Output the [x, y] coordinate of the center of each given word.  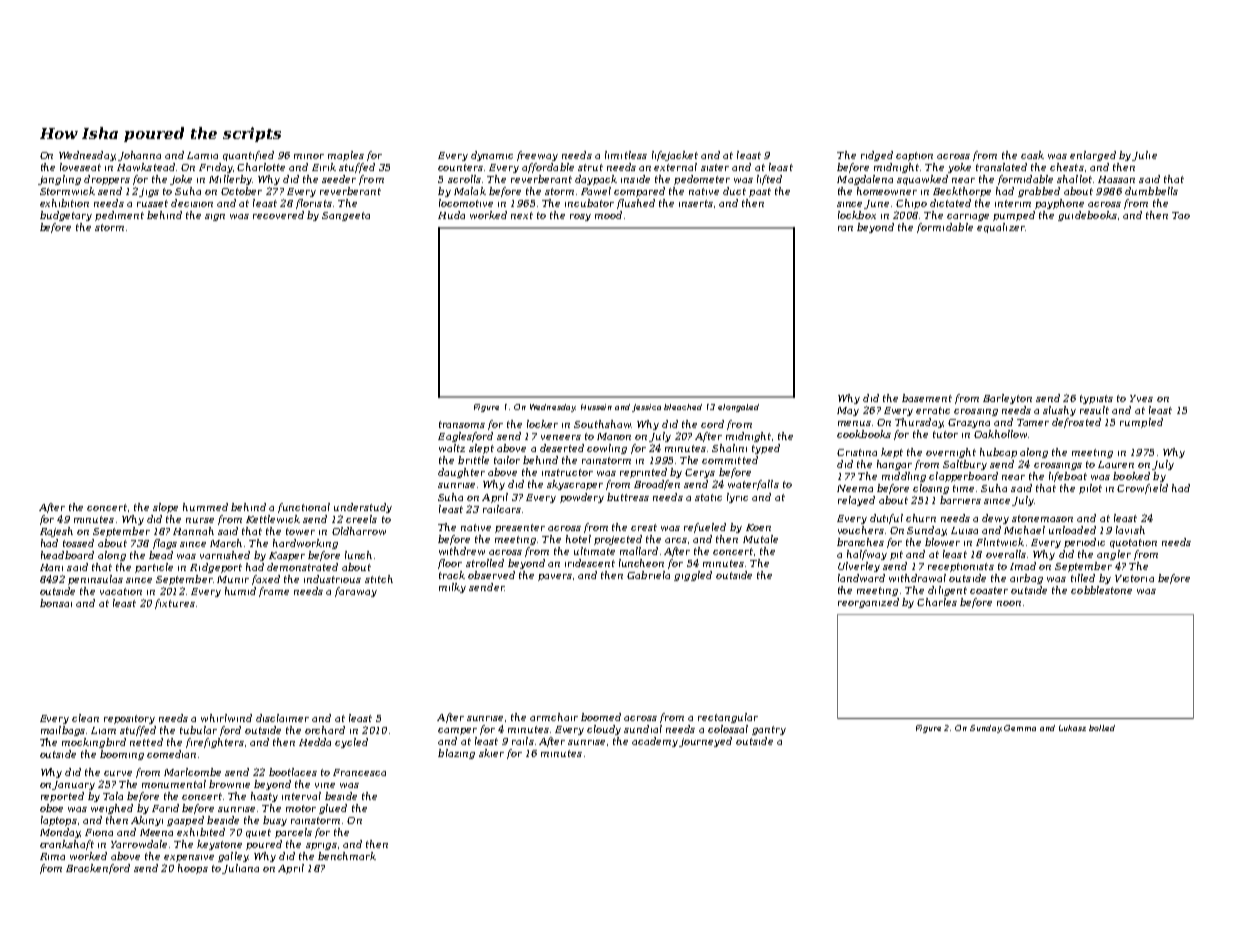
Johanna [139, 156]
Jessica [646, 408]
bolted [1102, 728]
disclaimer [282, 718]
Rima [52, 856]
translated [1001, 167]
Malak [470, 191]
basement [927, 398]
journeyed [705, 742]
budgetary [66, 216]
